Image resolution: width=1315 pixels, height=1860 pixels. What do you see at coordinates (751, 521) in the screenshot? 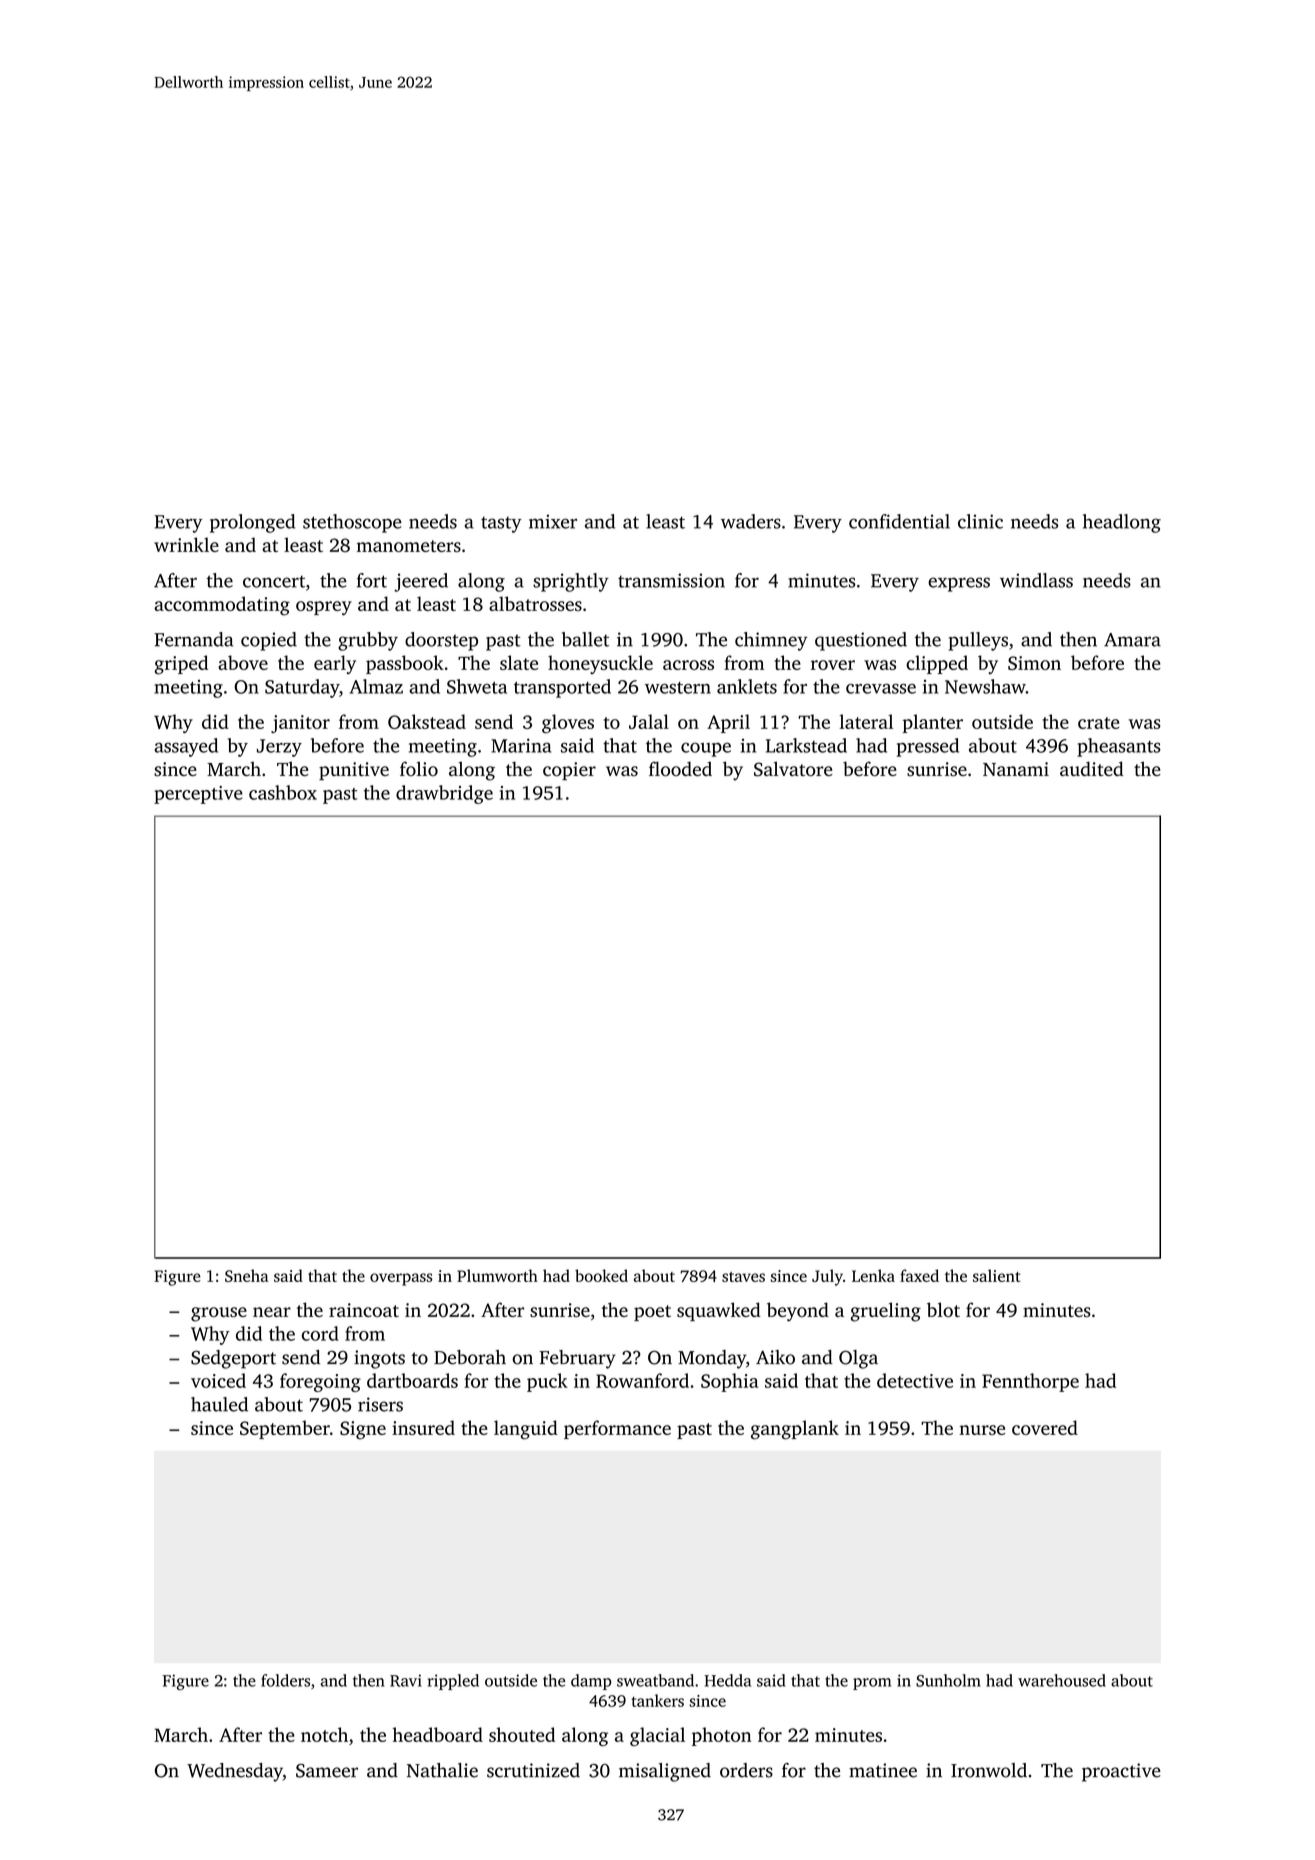
I see `waders` at bounding box center [751, 521].
